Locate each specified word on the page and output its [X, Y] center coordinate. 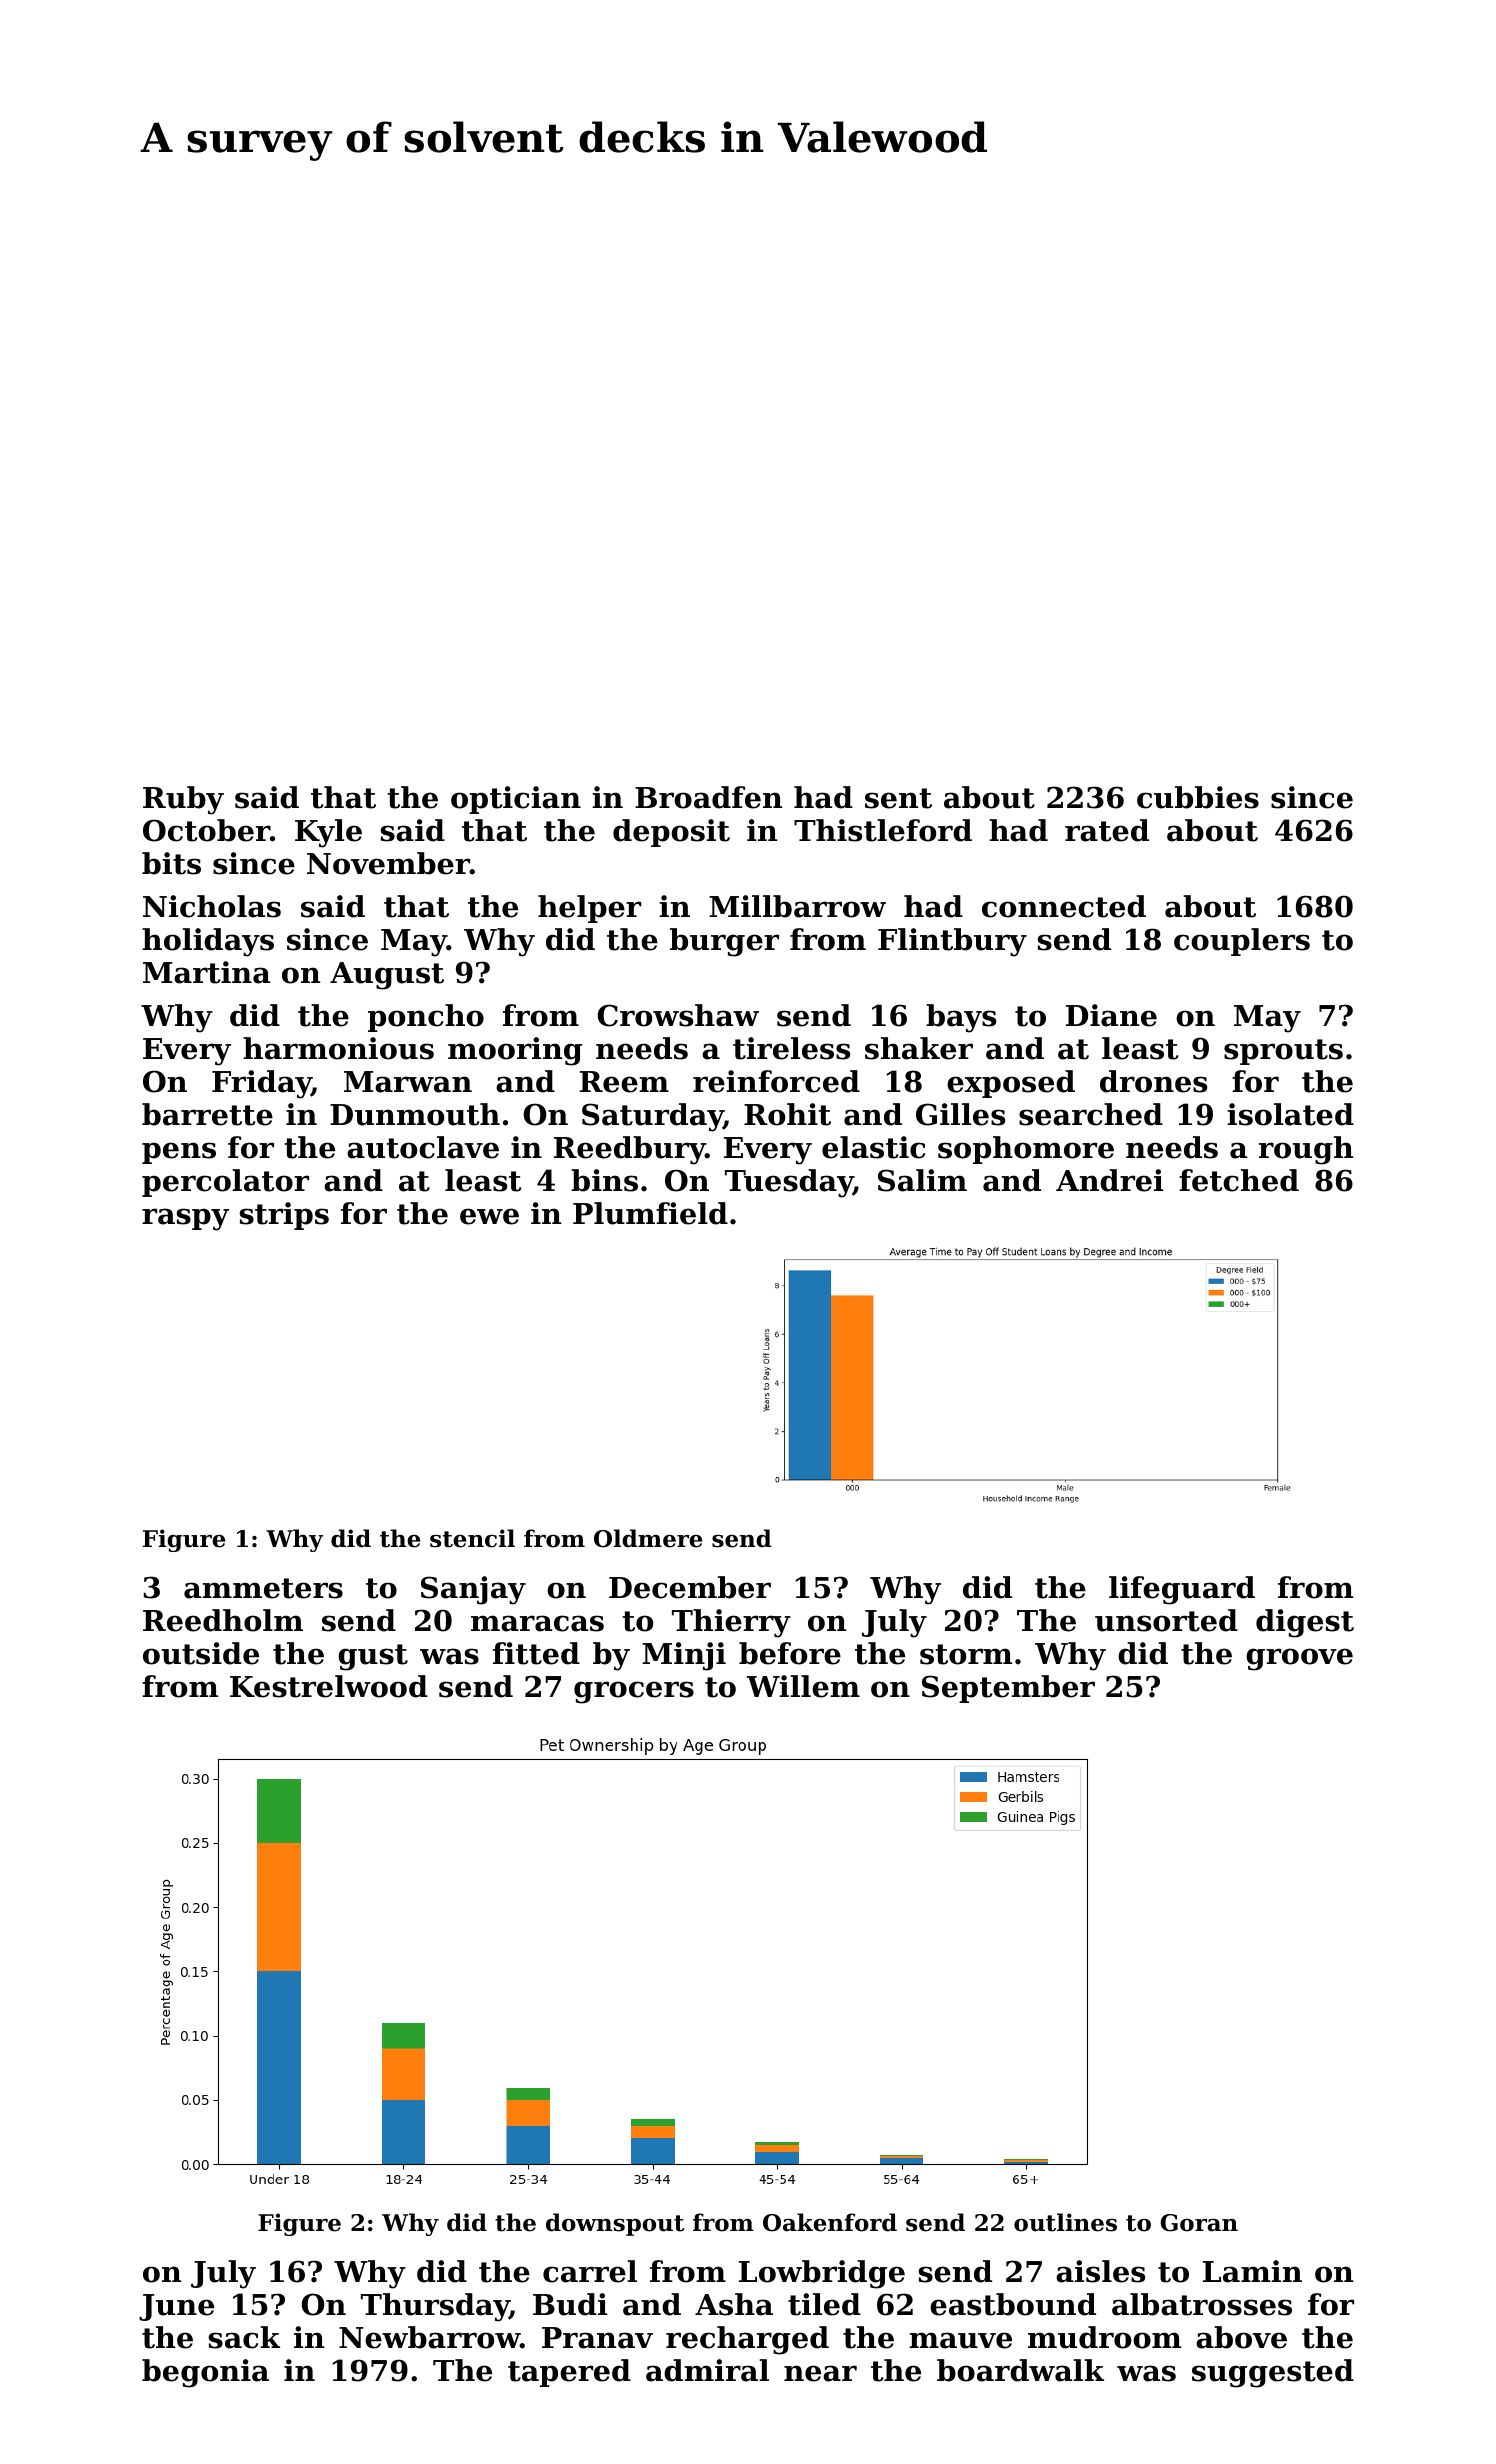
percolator [225, 1183]
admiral [707, 2370]
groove [1299, 1659]
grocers [634, 1692]
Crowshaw [678, 1015]
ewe [489, 1216]
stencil [472, 1538]
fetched [1239, 1180]
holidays [208, 942]
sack [244, 2337]
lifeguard [1182, 1590]
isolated [1290, 1114]
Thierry [731, 1623]
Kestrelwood [329, 1686]
